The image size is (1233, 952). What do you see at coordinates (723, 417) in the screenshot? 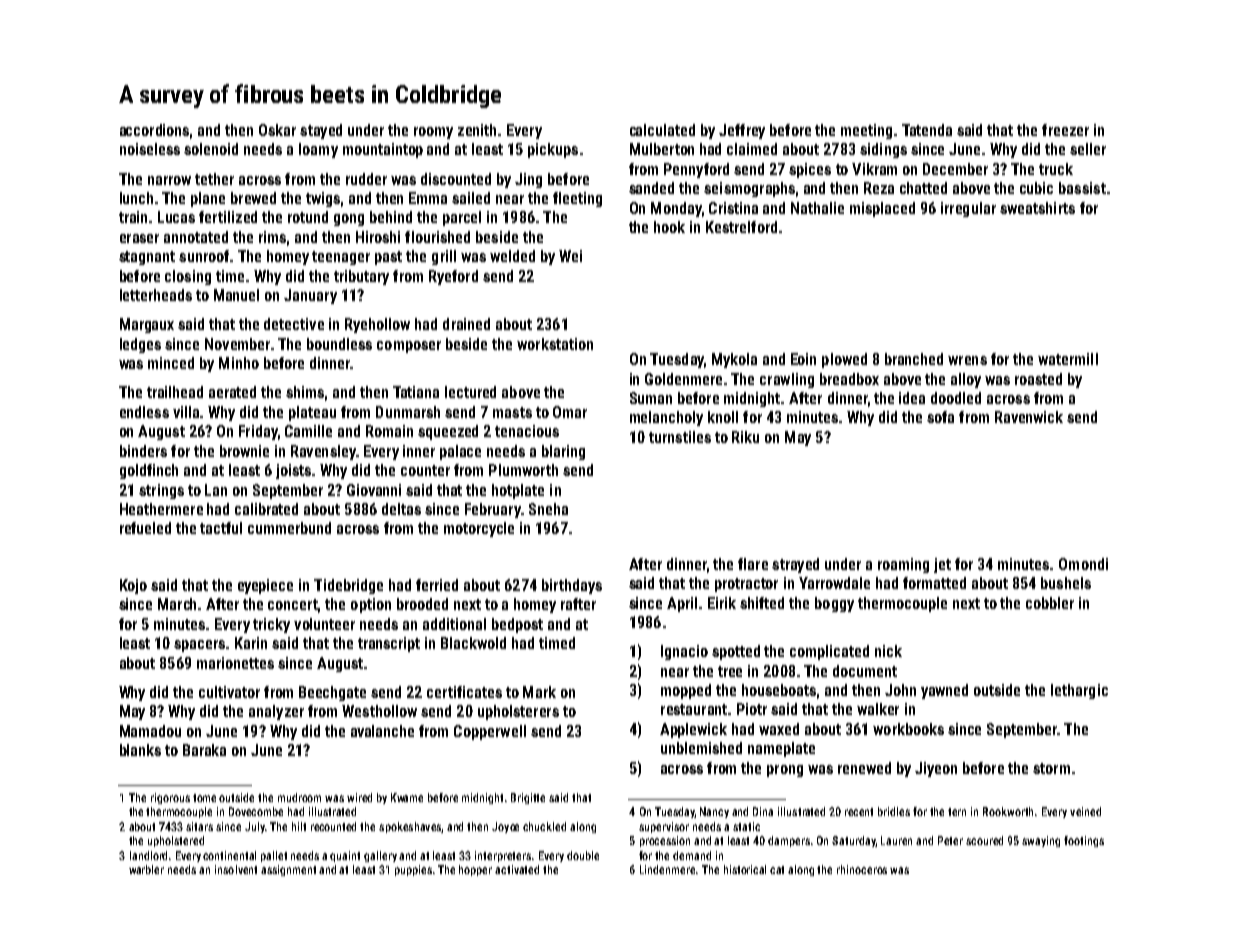
I see `knoll` at bounding box center [723, 417].
